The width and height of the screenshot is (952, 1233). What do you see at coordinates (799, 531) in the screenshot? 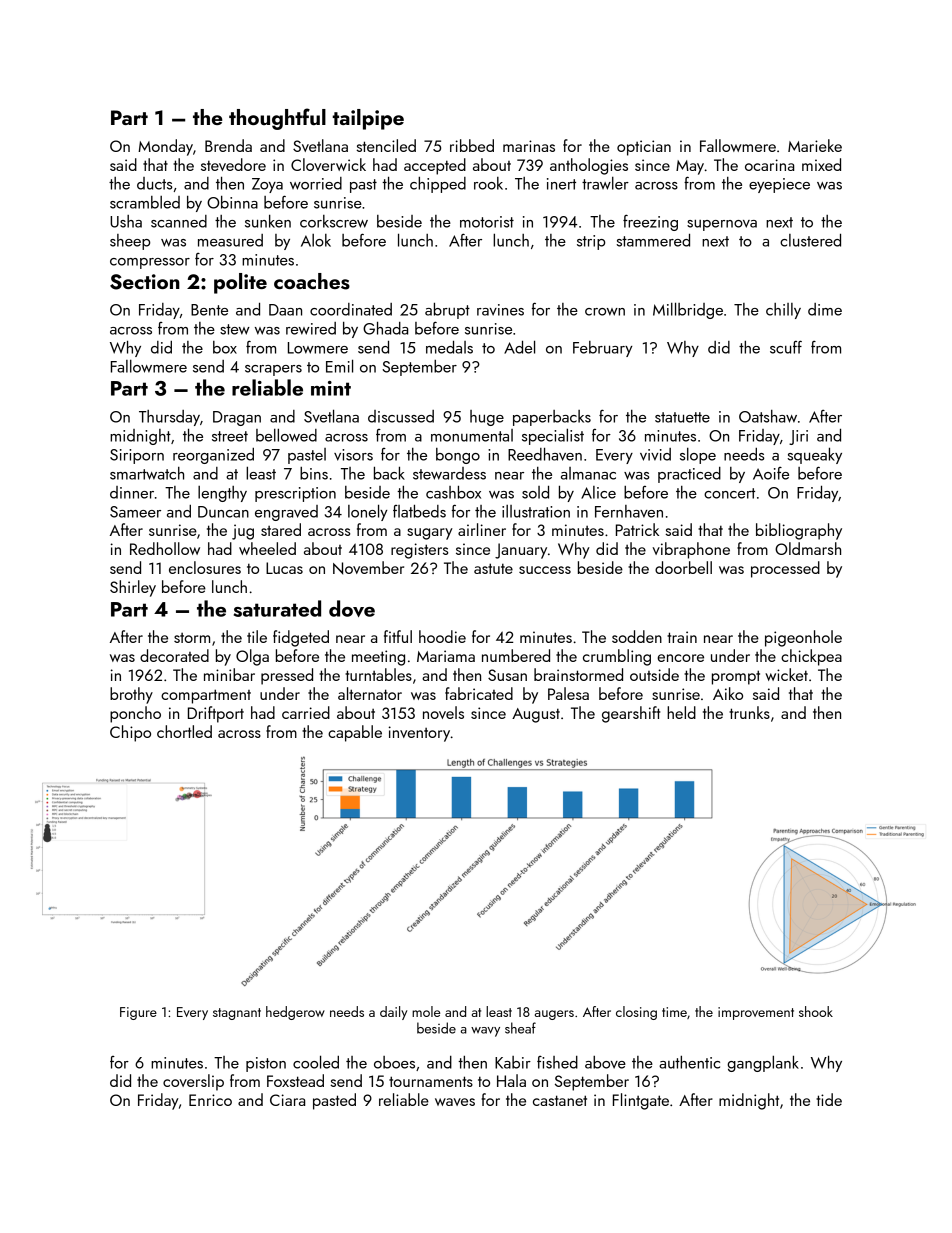
I see `bibliography` at bounding box center [799, 531].
